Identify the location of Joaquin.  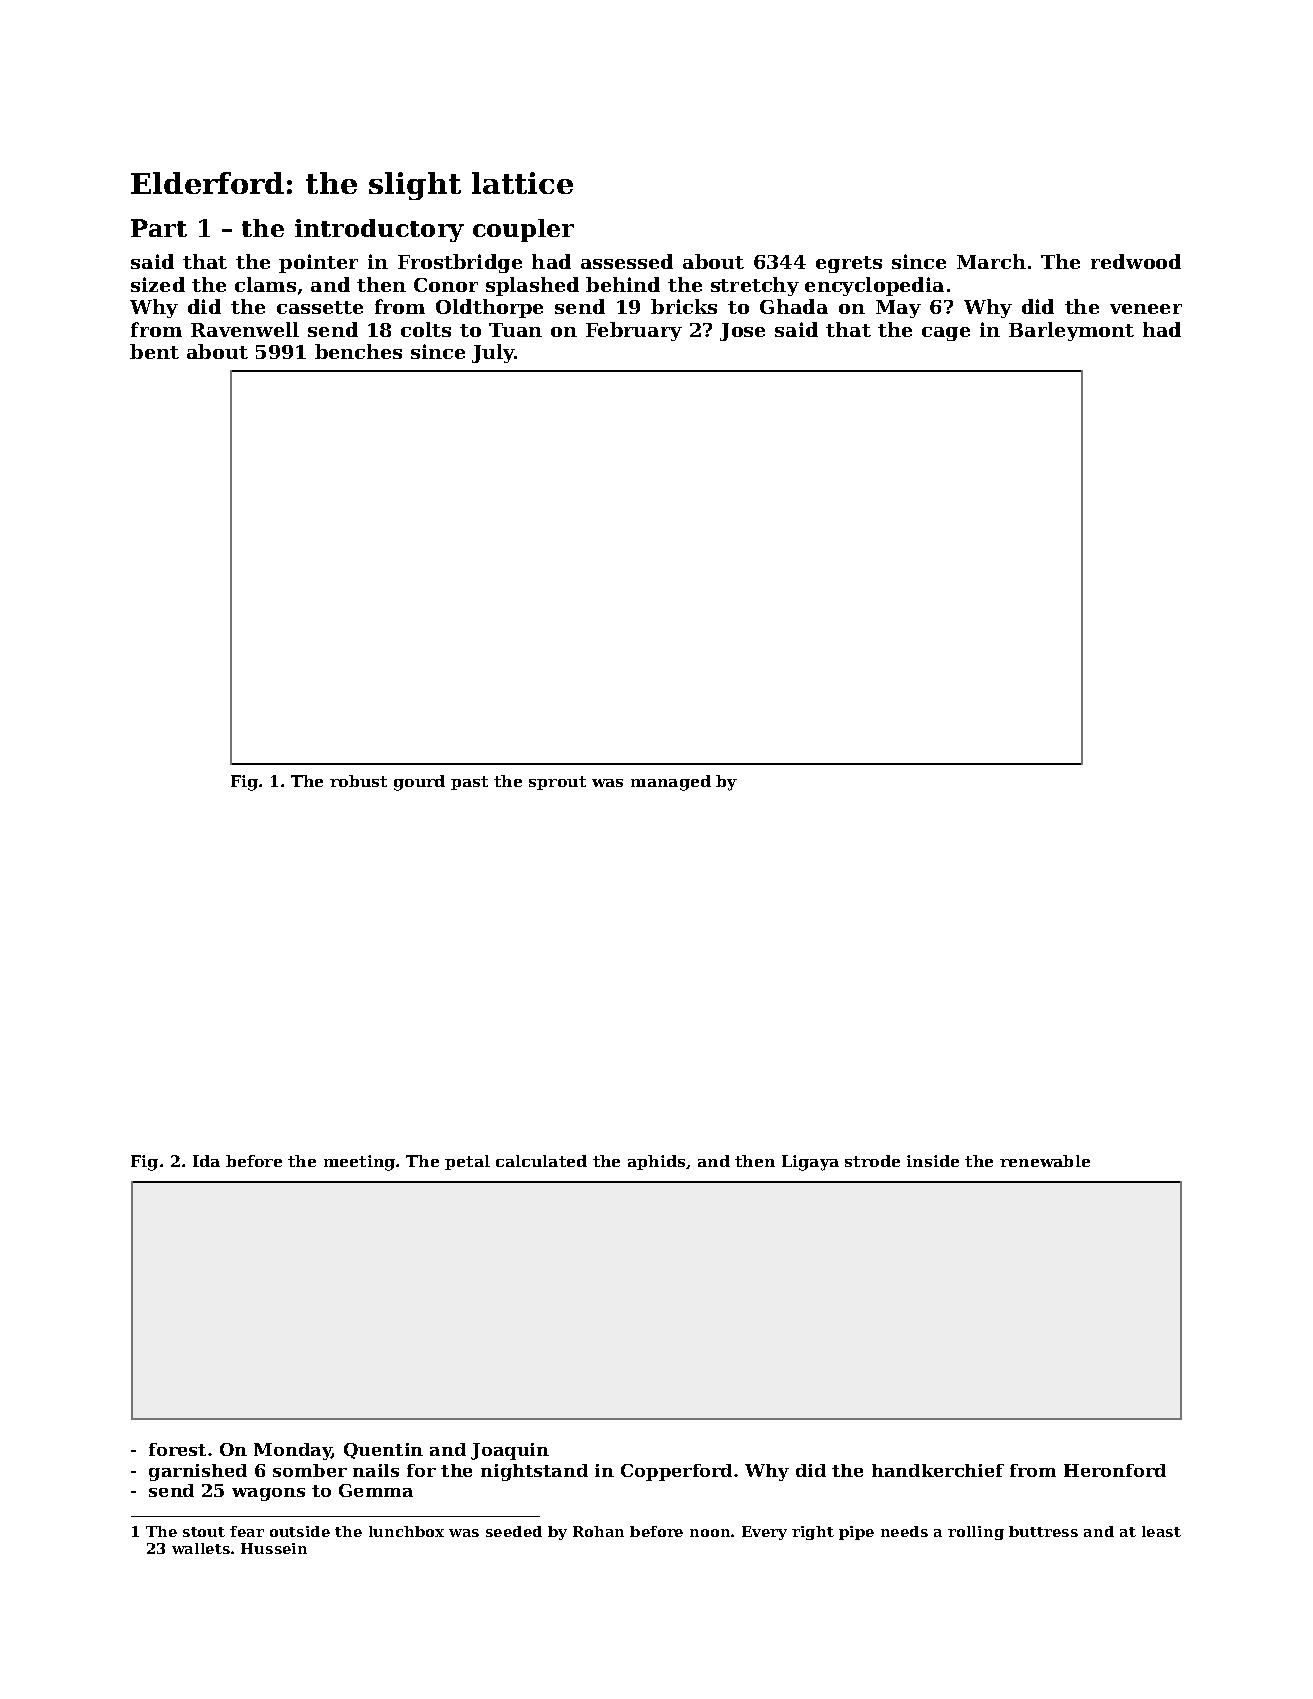
(510, 1451).
